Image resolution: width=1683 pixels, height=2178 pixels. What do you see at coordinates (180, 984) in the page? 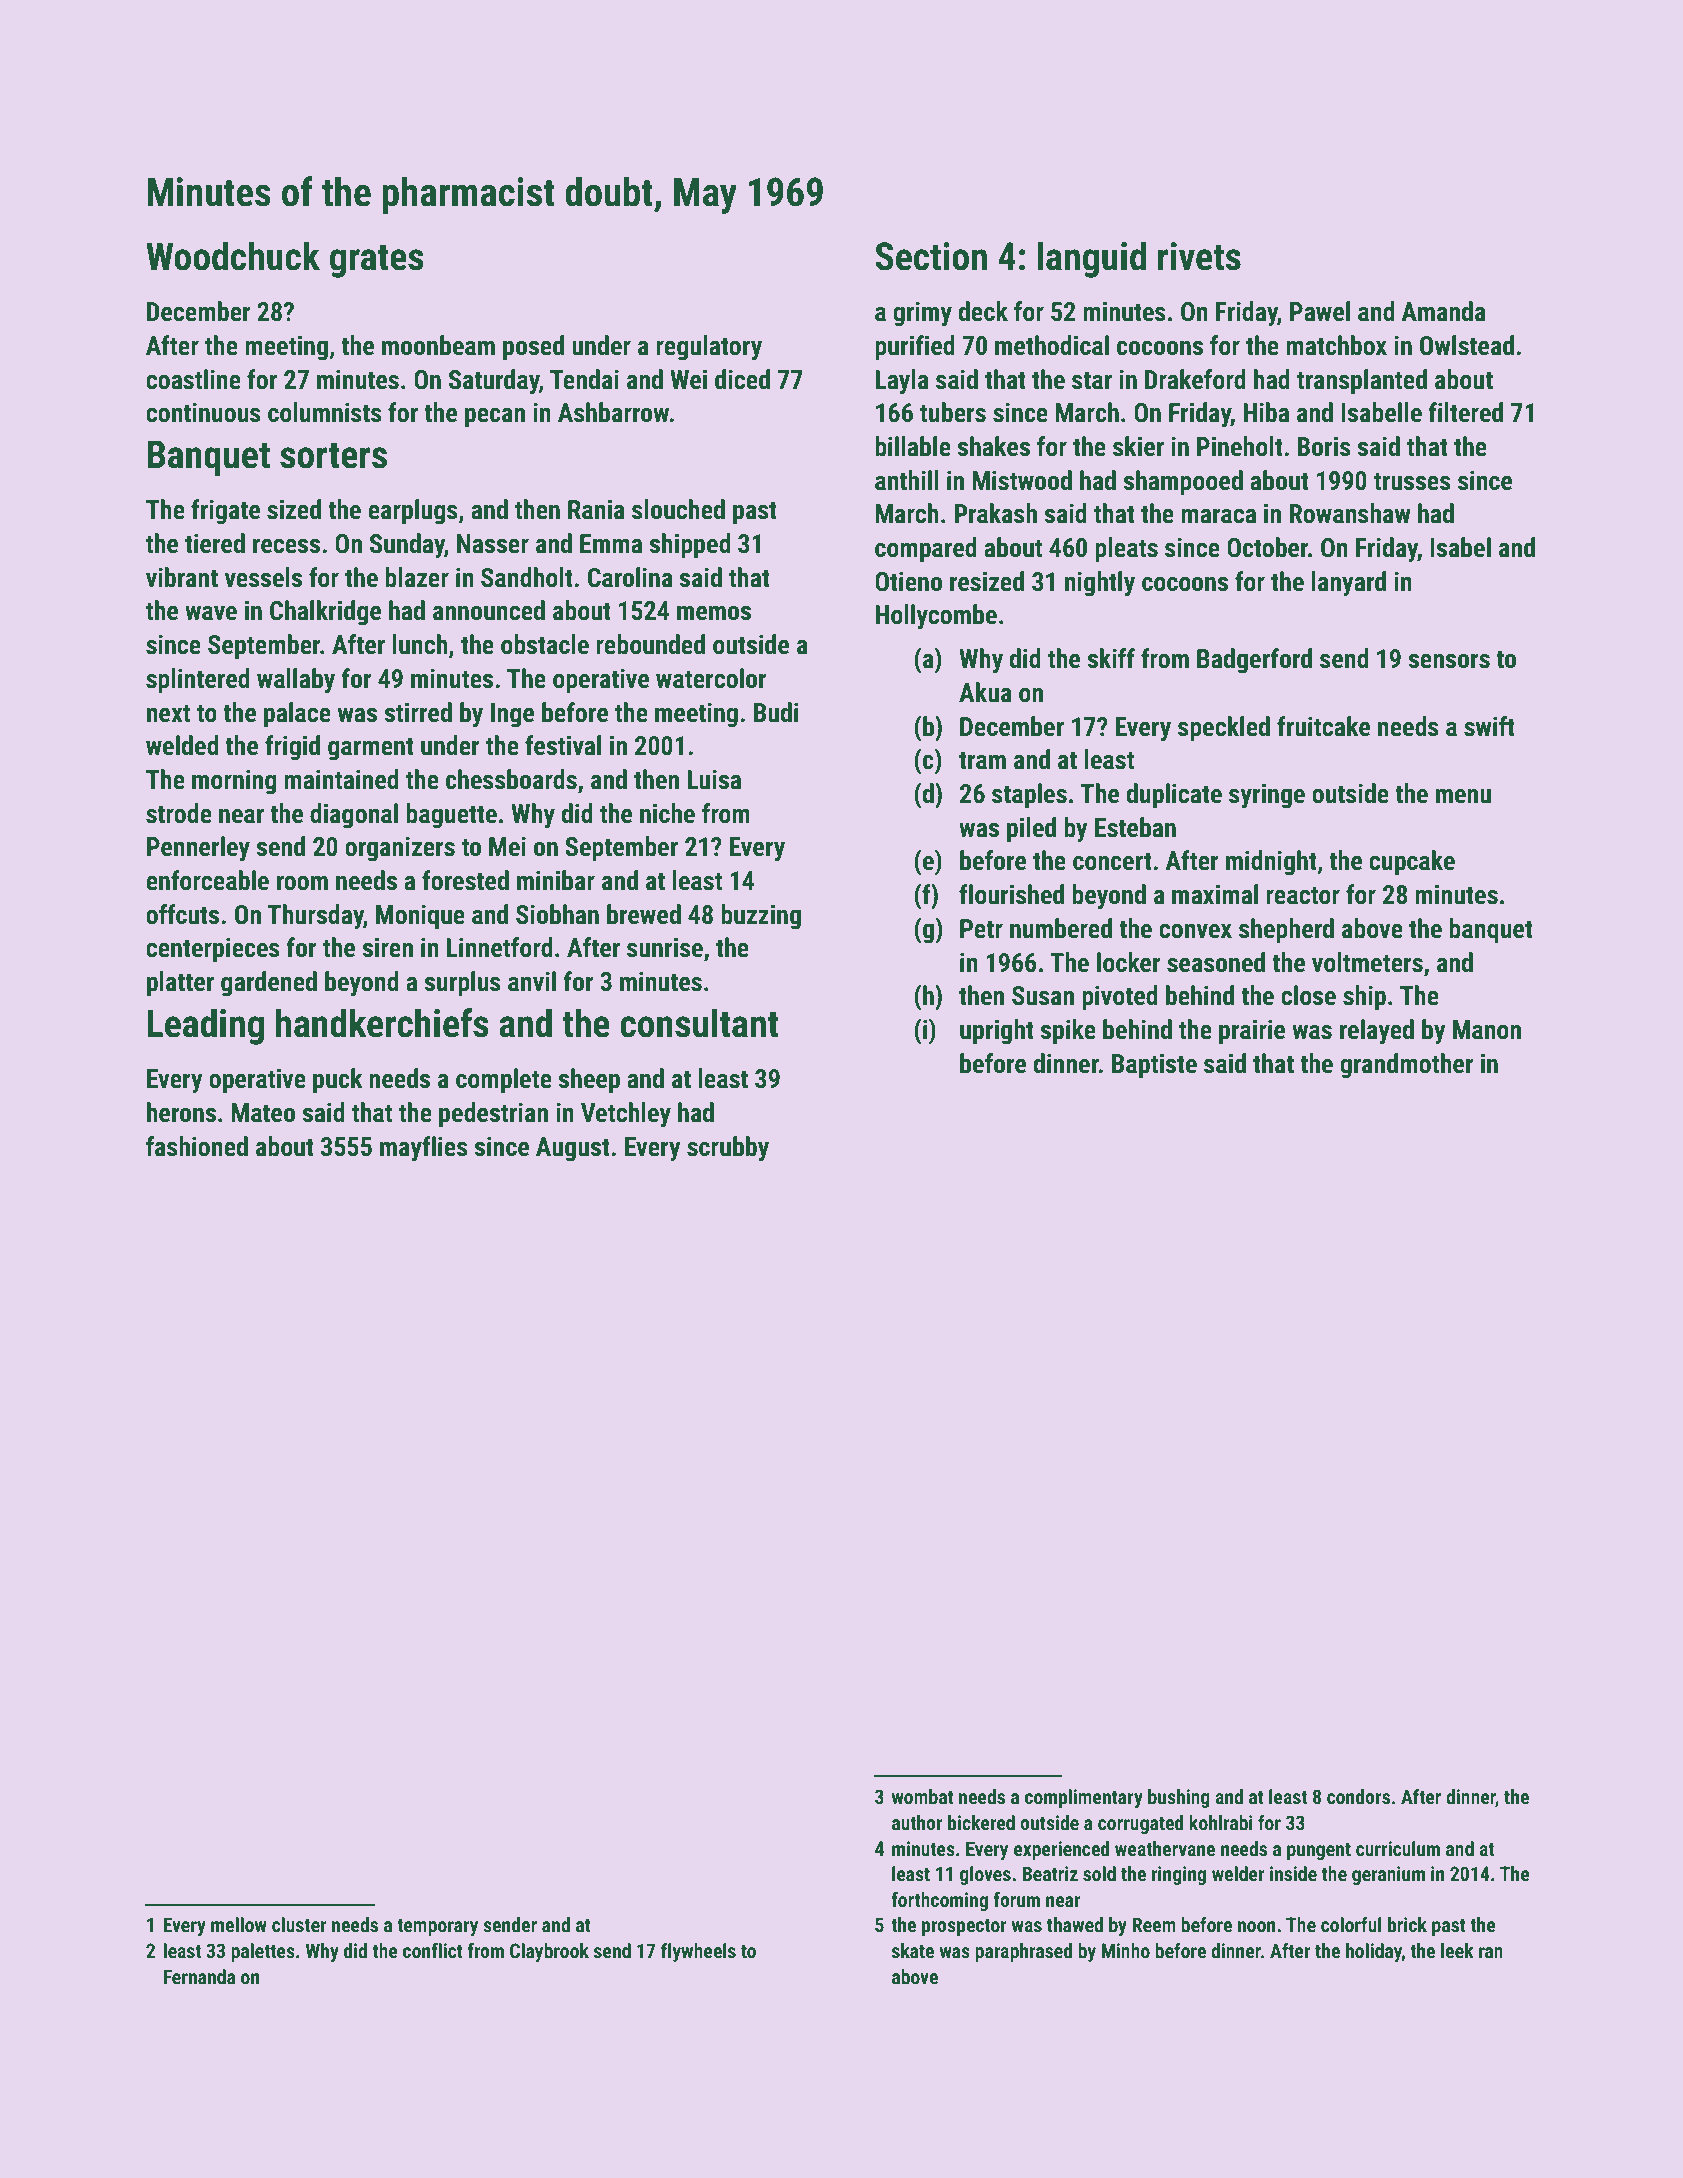
I see `platter` at bounding box center [180, 984].
